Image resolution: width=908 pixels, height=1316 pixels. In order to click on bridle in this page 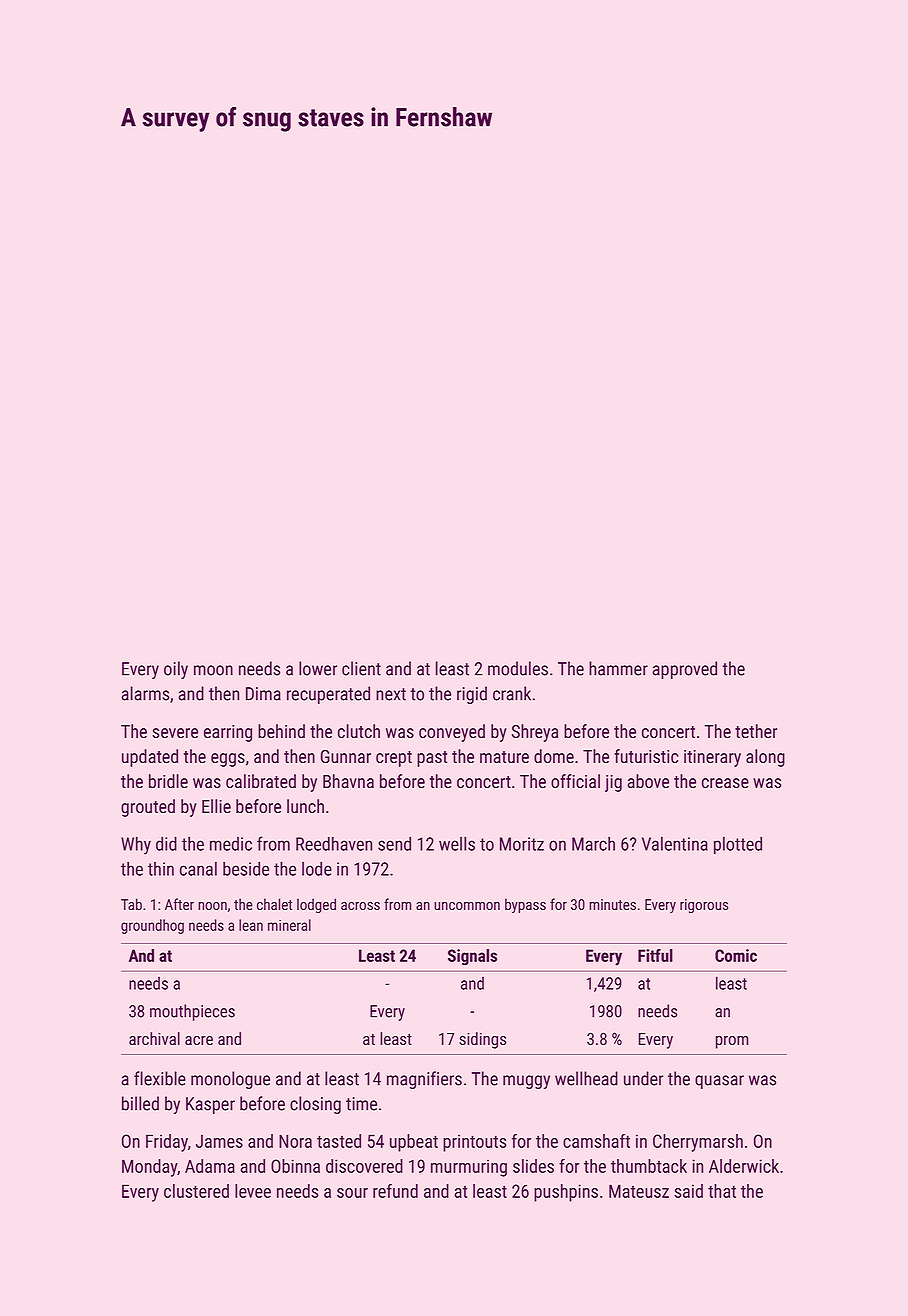, I will do `click(168, 781)`.
